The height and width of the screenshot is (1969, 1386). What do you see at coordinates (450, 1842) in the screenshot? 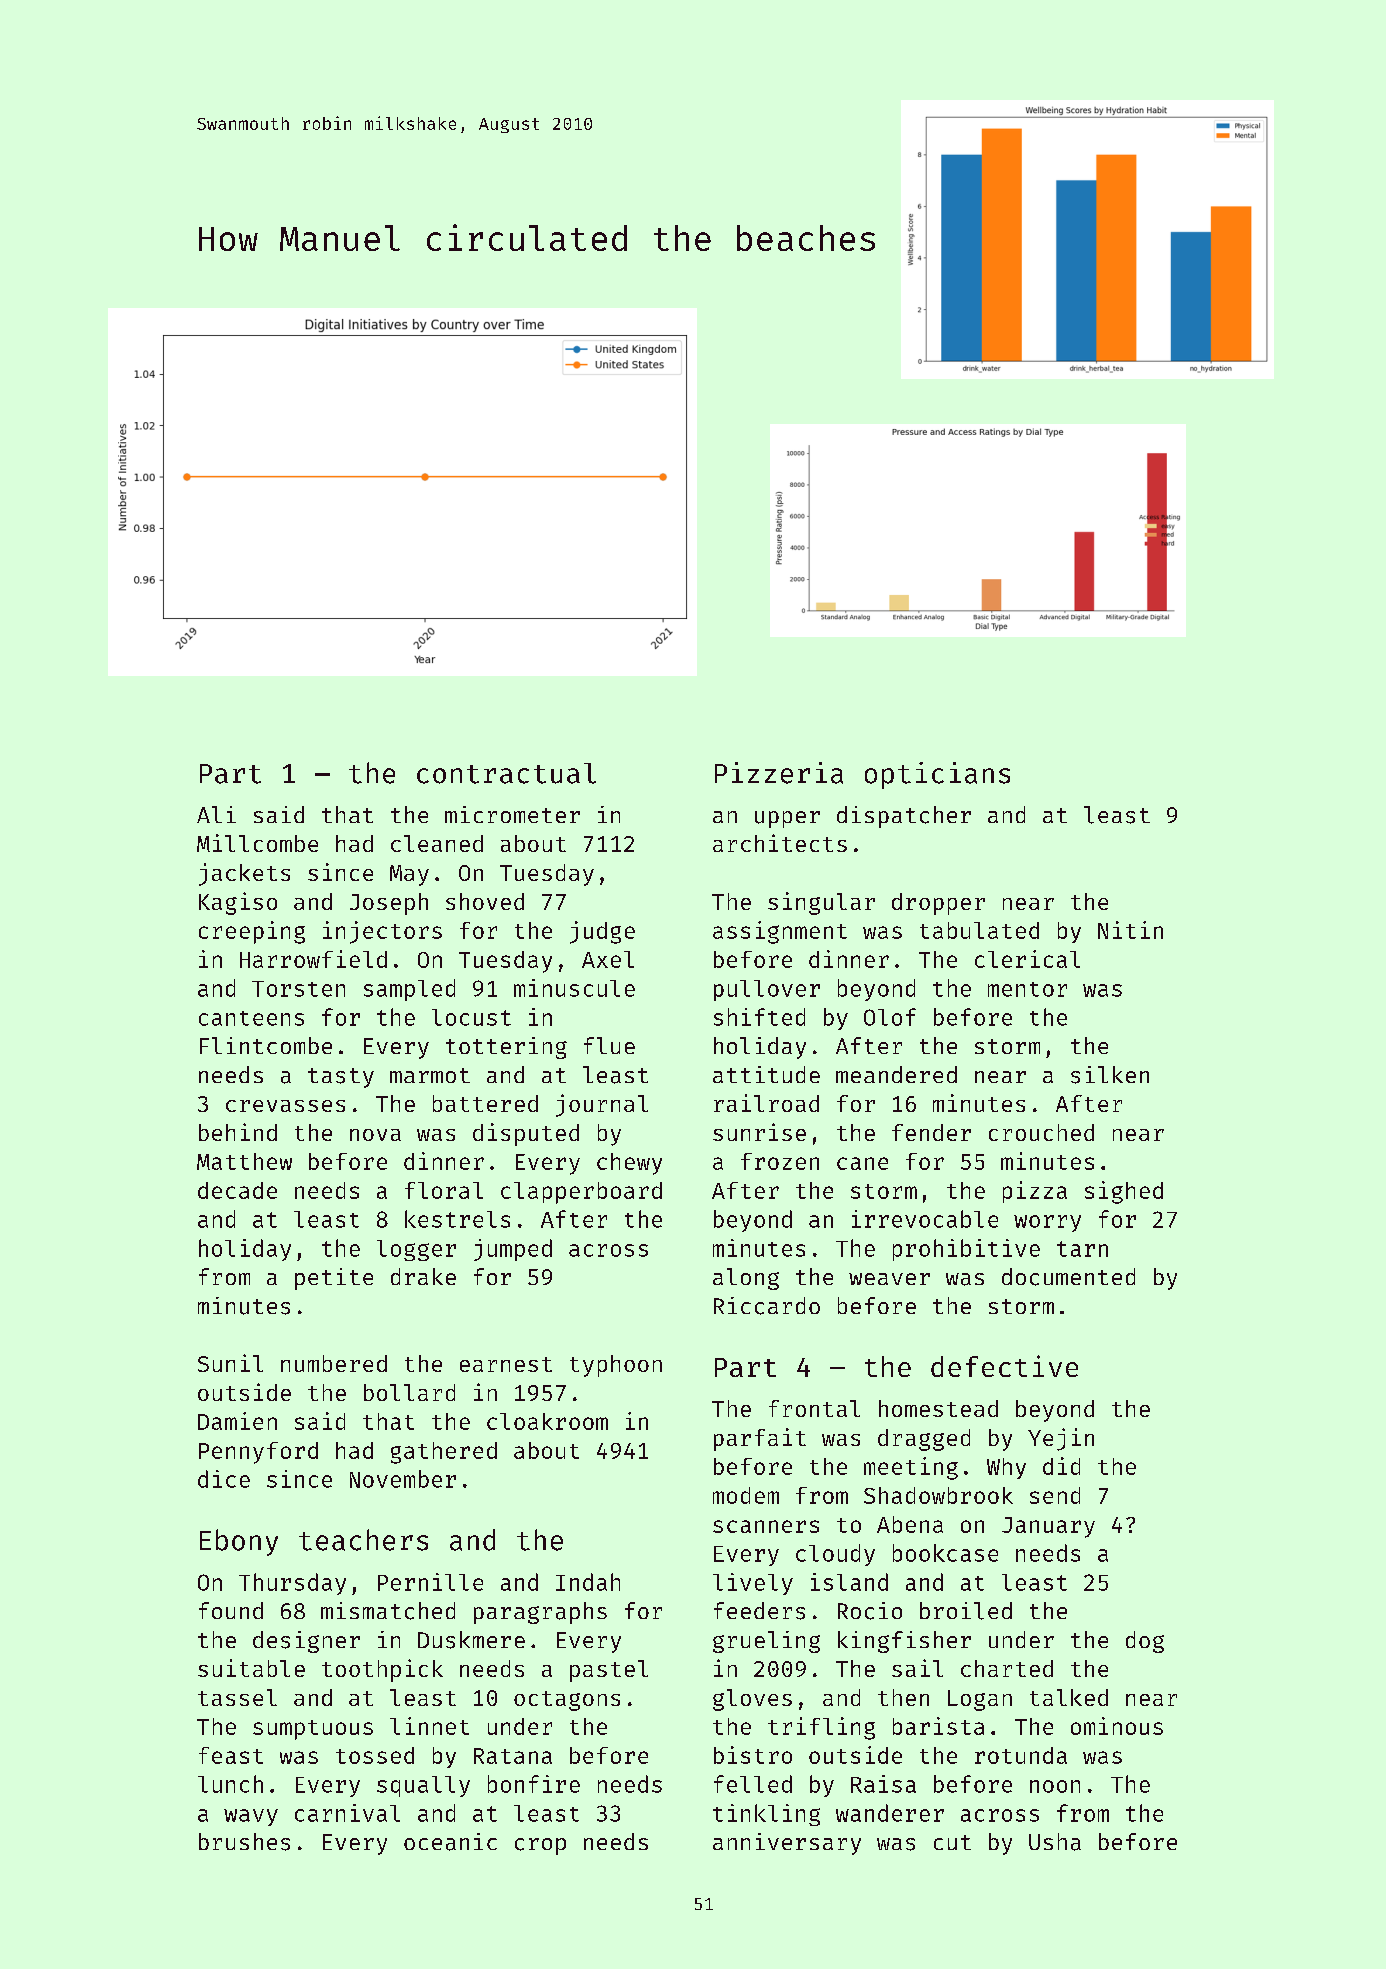
I see `oceanic` at bounding box center [450, 1842].
